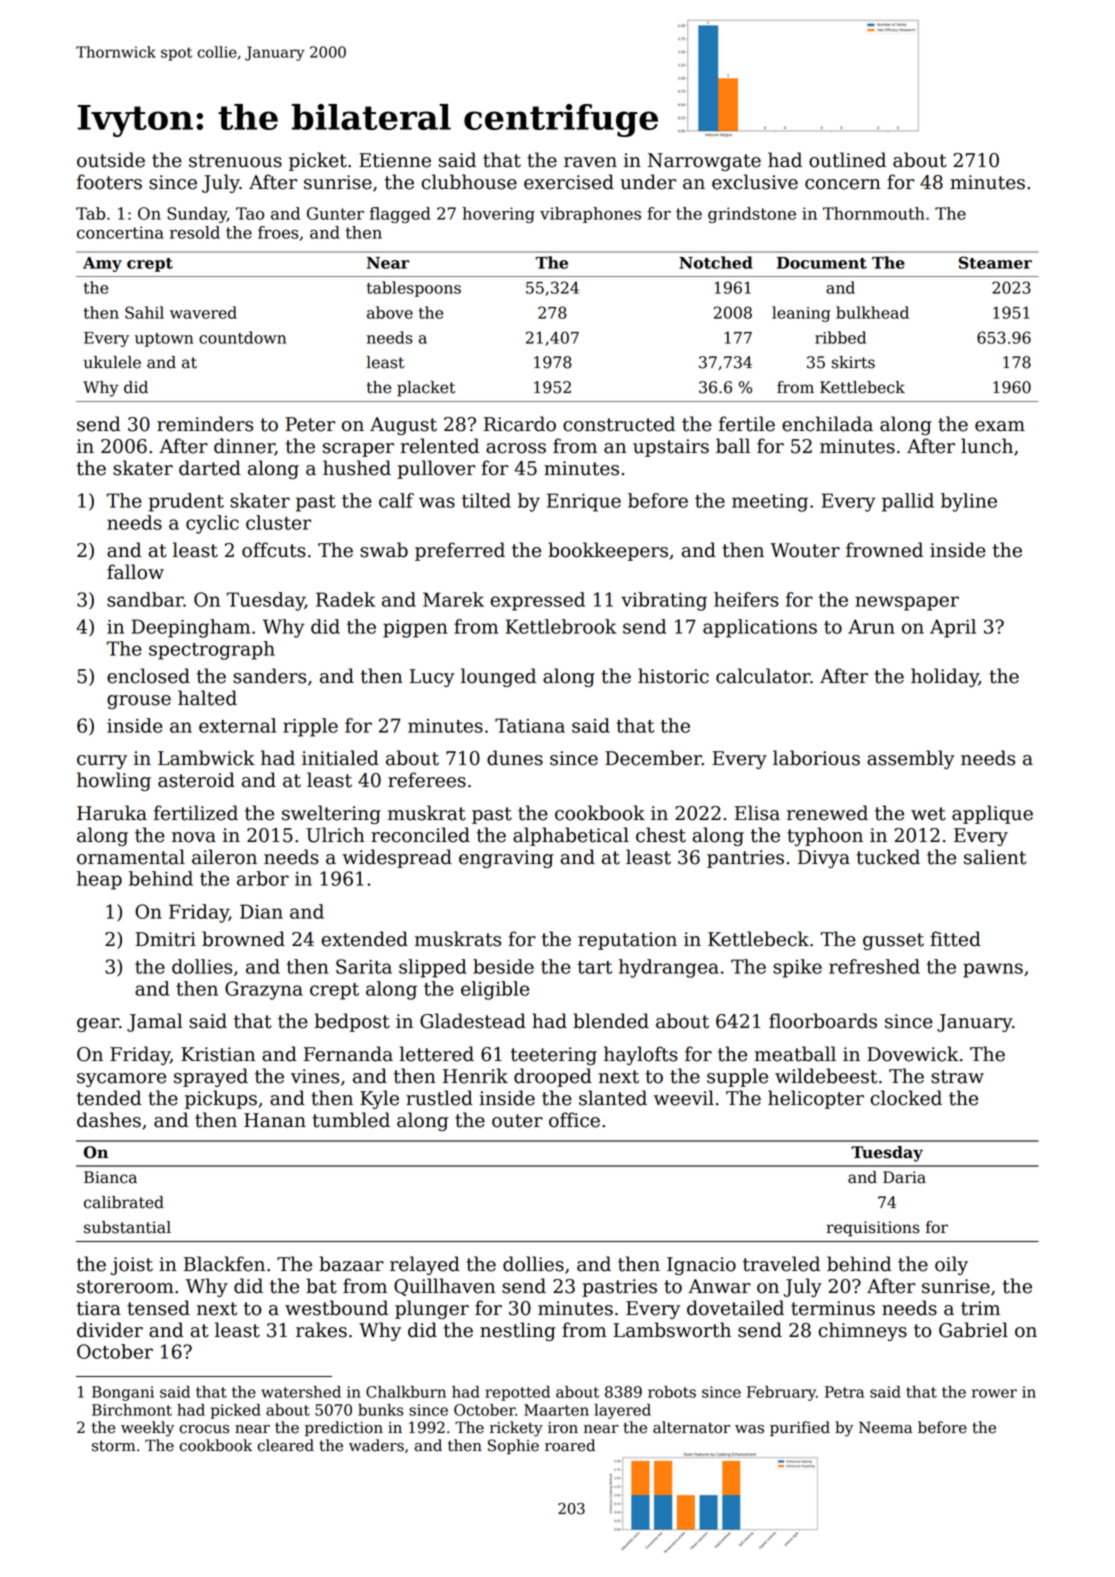 The image size is (1115, 1577). What do you see at coordinates (112, 362) in the screenshot?
I see `ukulele` at bounding box center [112, 362].
